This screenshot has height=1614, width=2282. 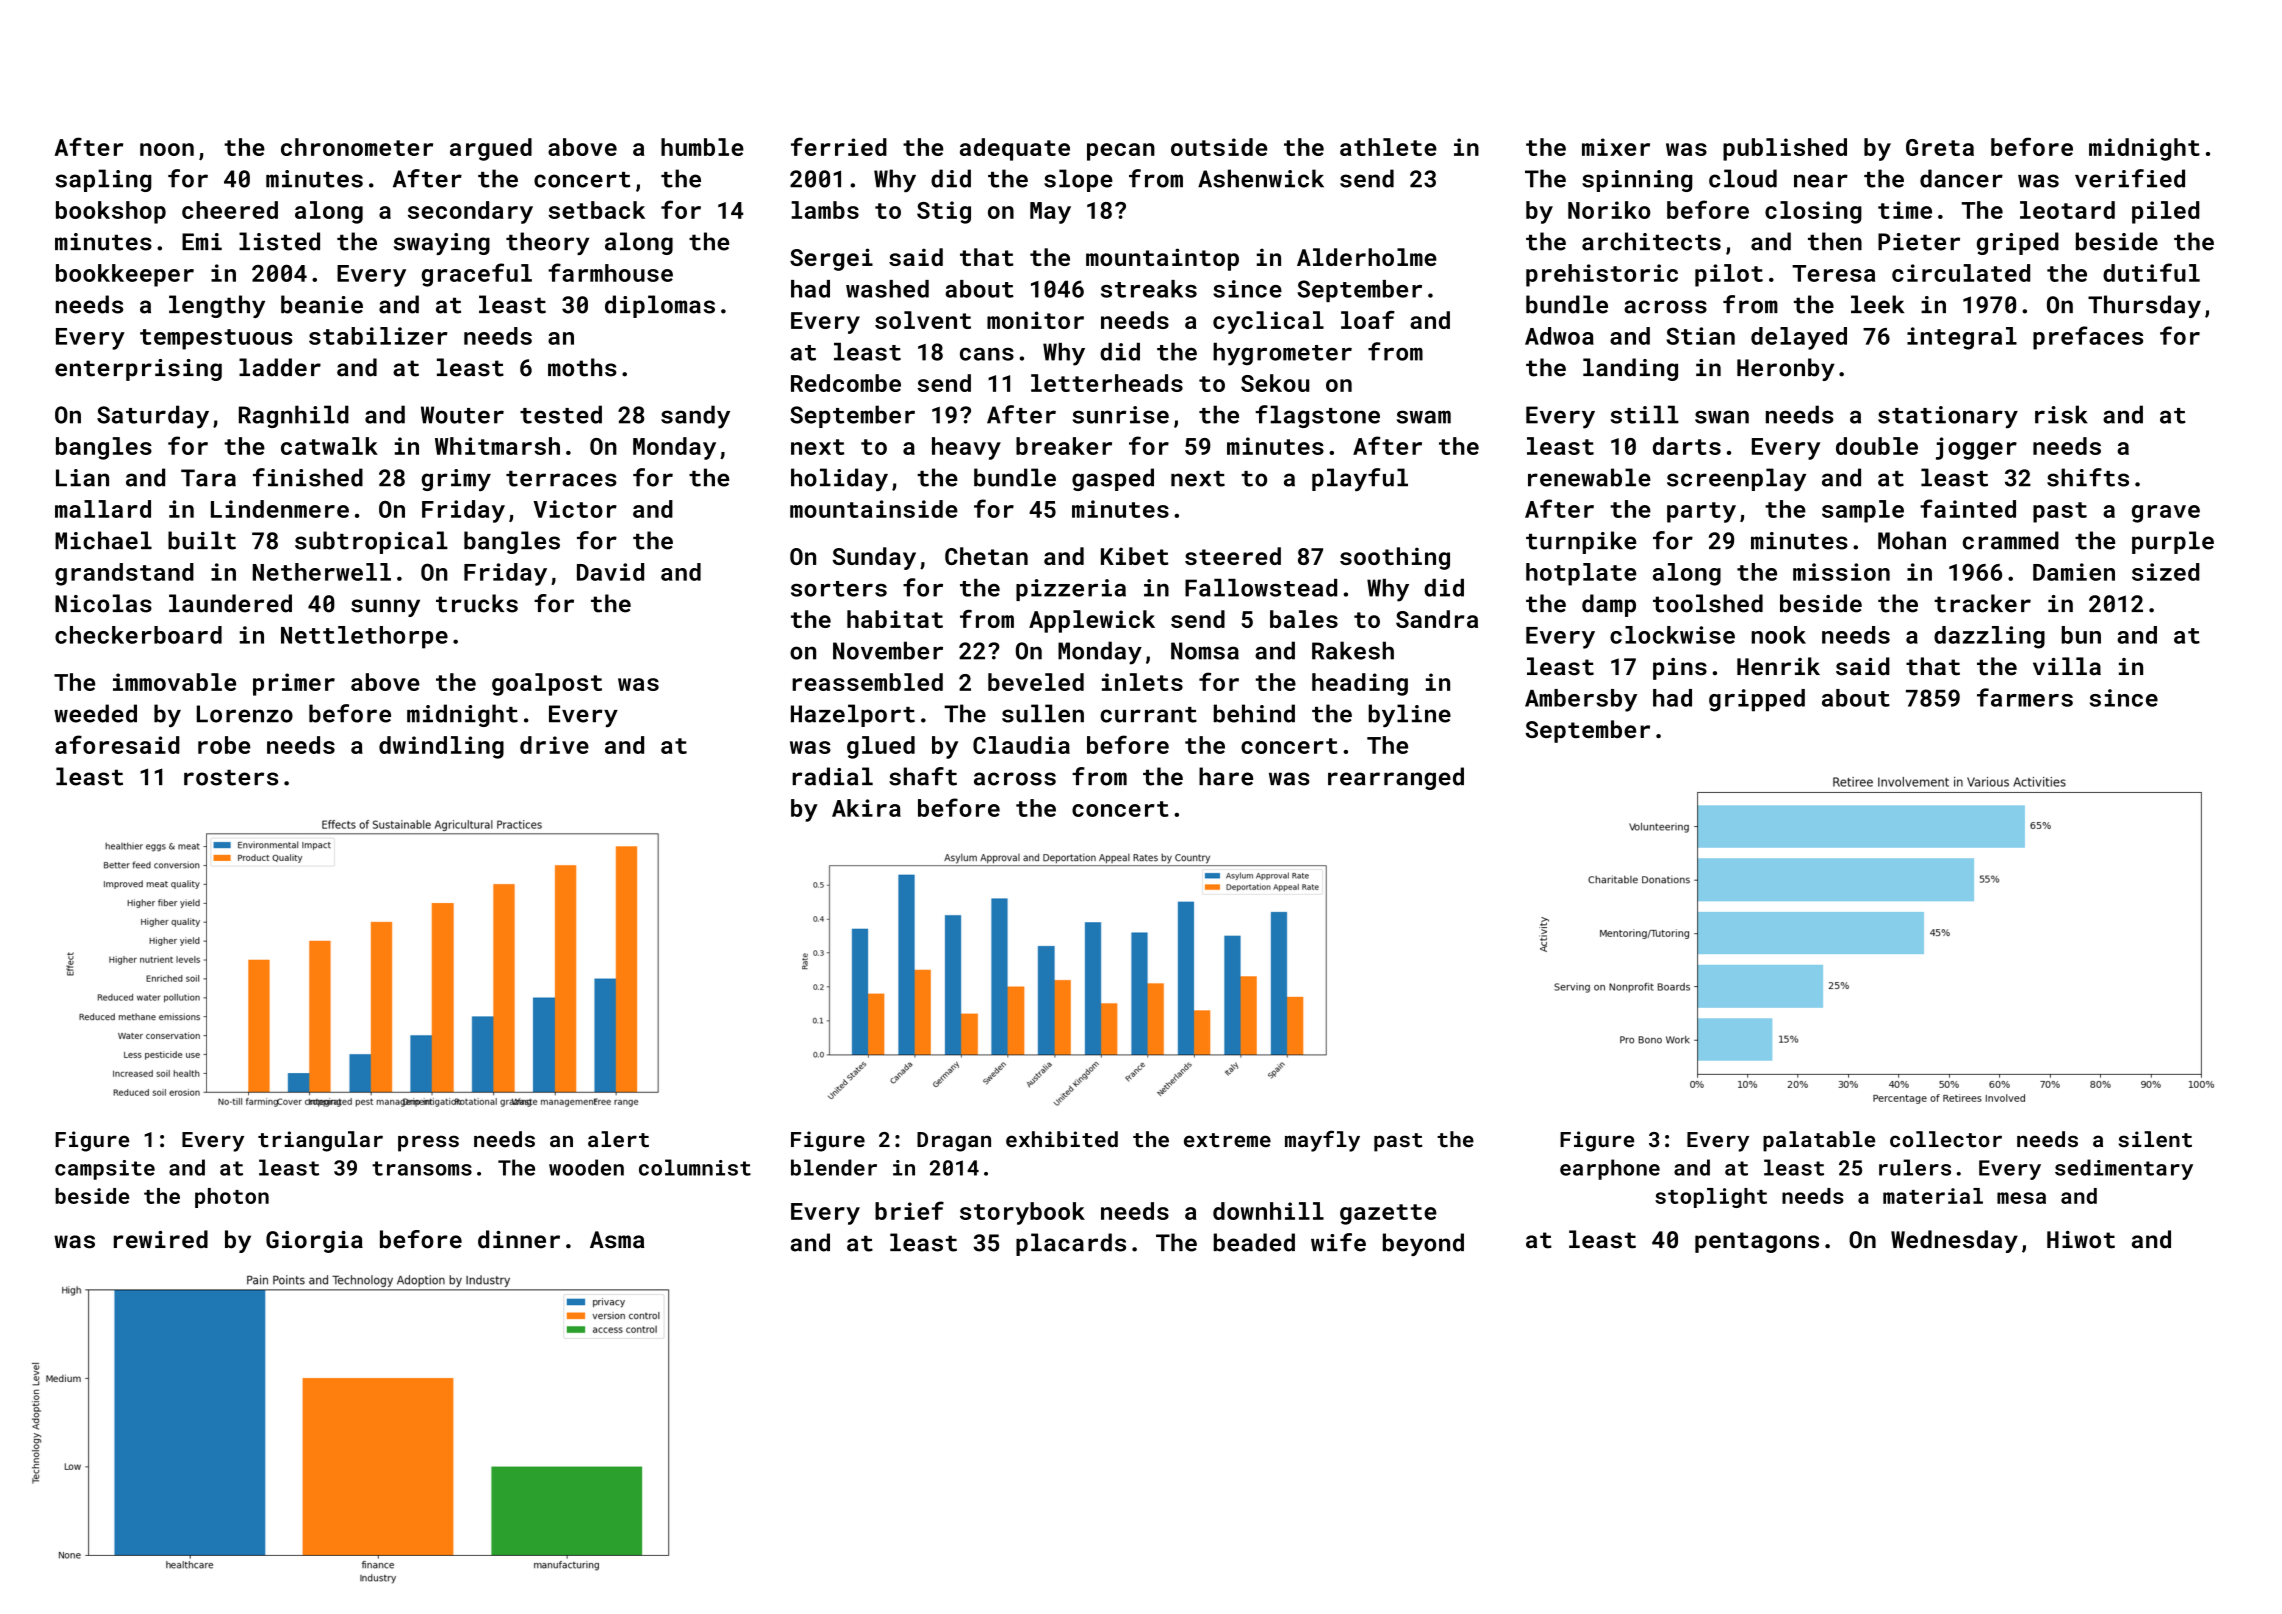 I want to click on mixer, so click(x=1616, y=147).
